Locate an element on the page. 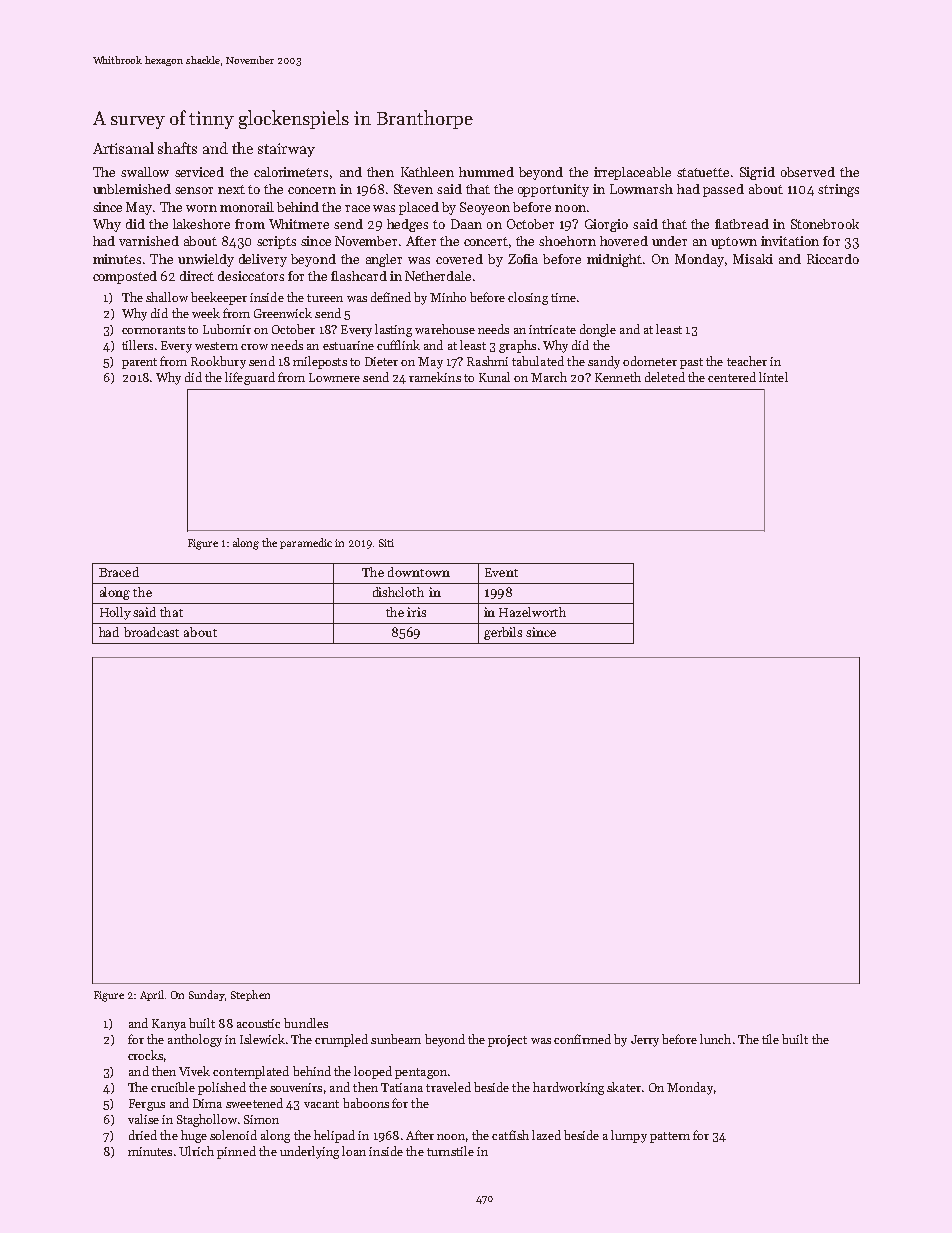  Holly is located at coordinates (115, 613).
